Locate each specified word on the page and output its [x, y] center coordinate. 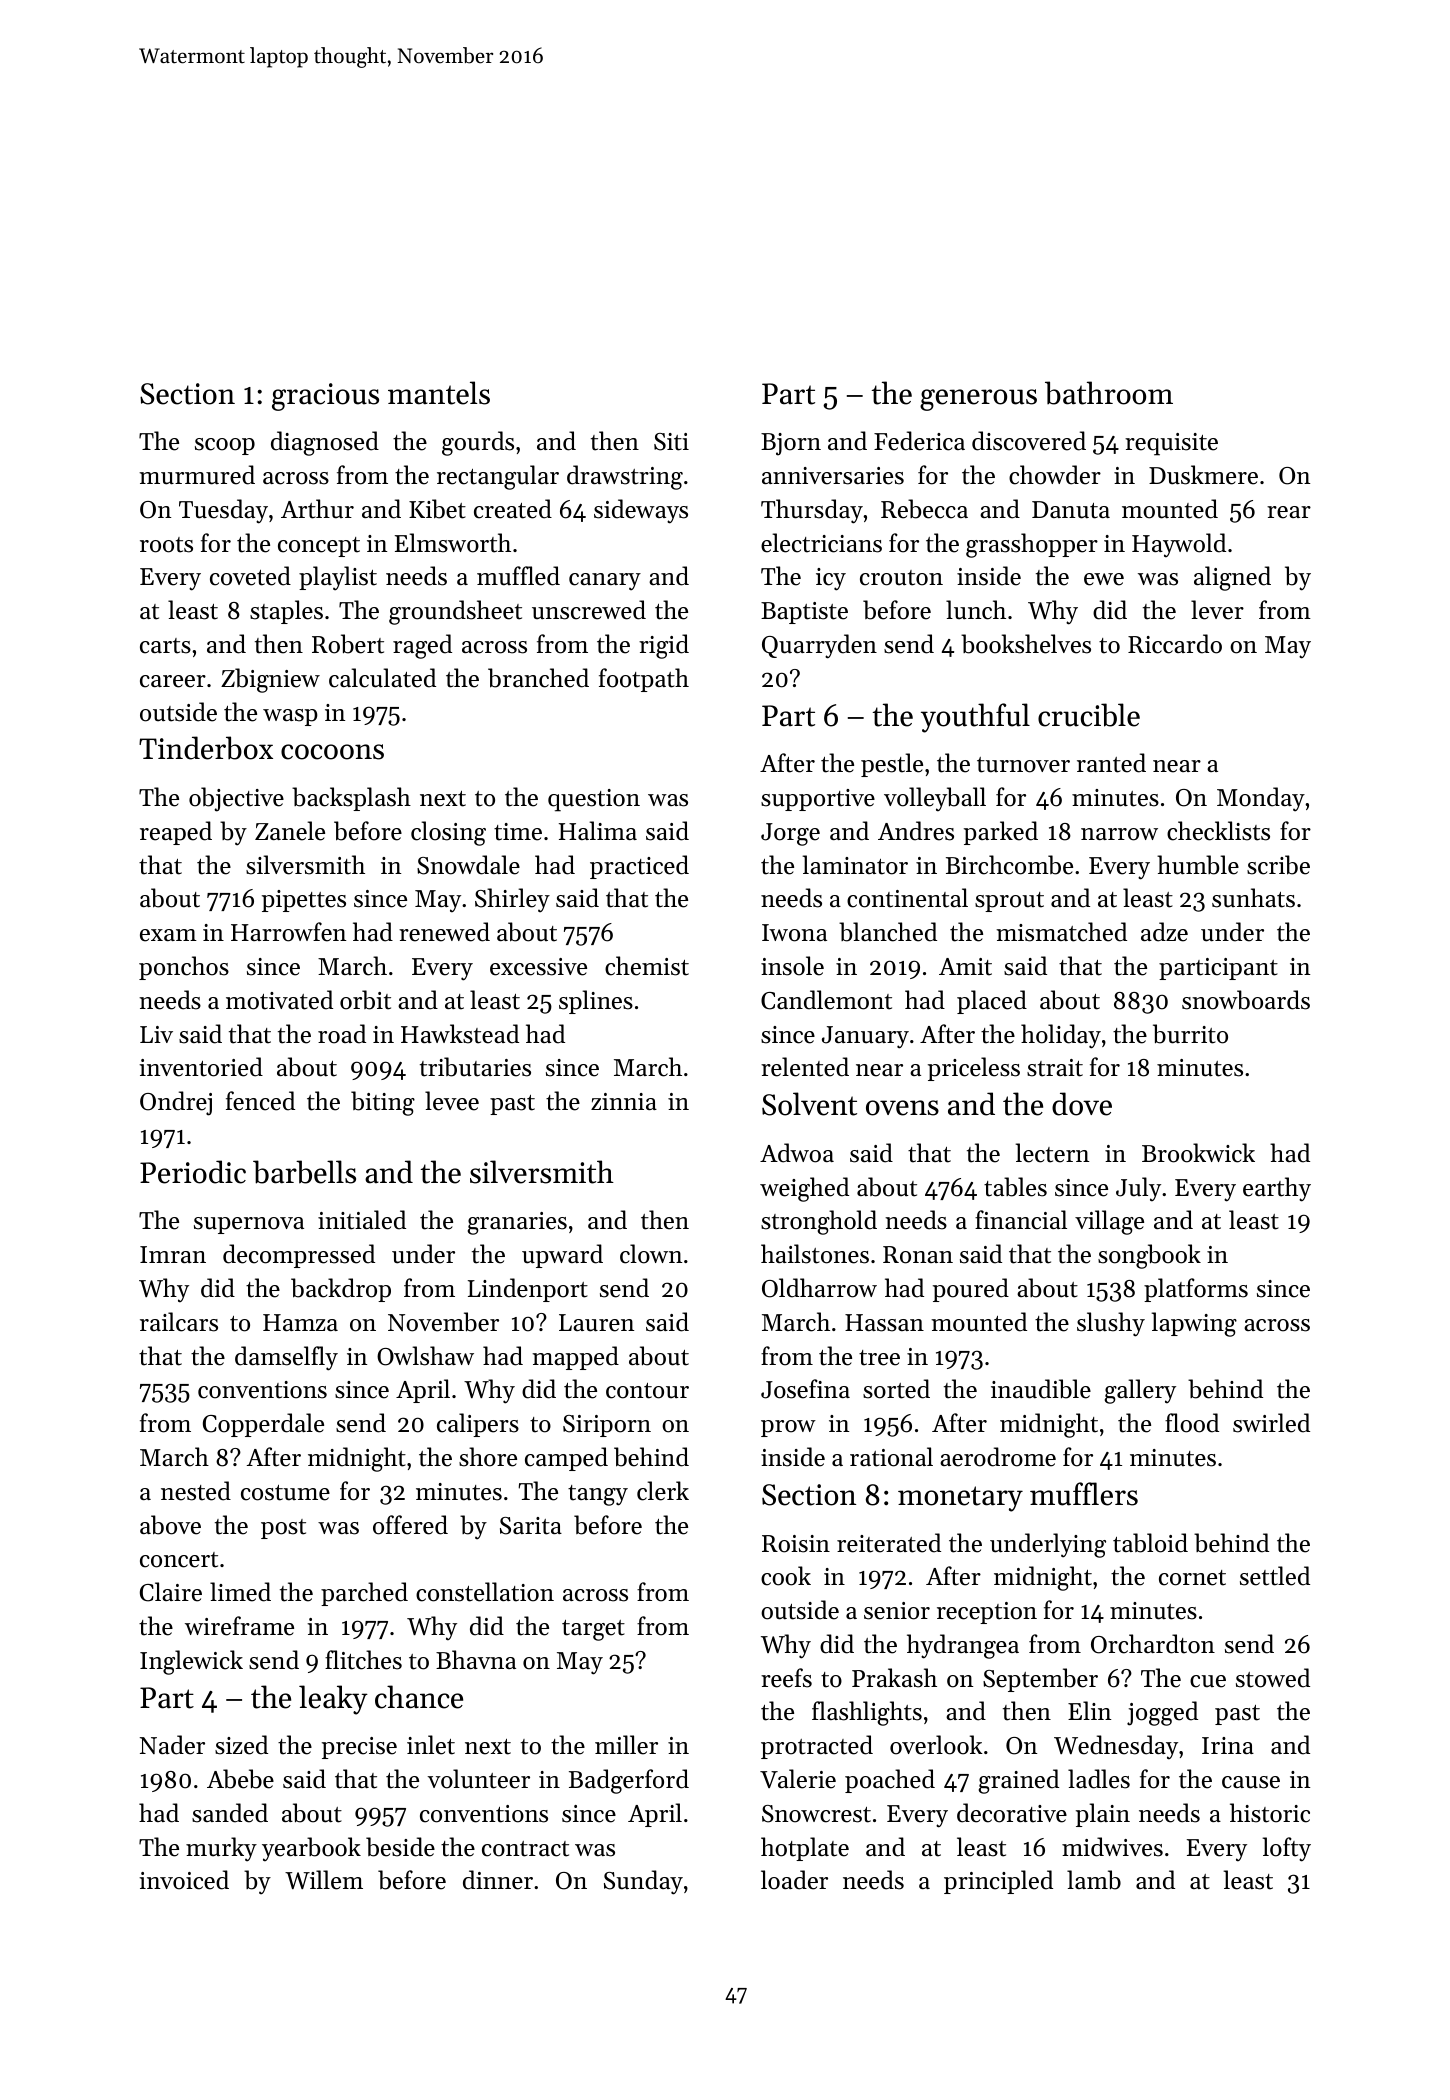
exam [168, 935]
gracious [325, 397]
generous [978, 400]
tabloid [1150, 1543]
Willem [324, 1880]
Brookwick [1198, 1153]
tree [879, 1358]
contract [525, 1849]
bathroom [1109, 393]
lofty [1286, 1849]
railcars [179, 1322]
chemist [647, 966]
